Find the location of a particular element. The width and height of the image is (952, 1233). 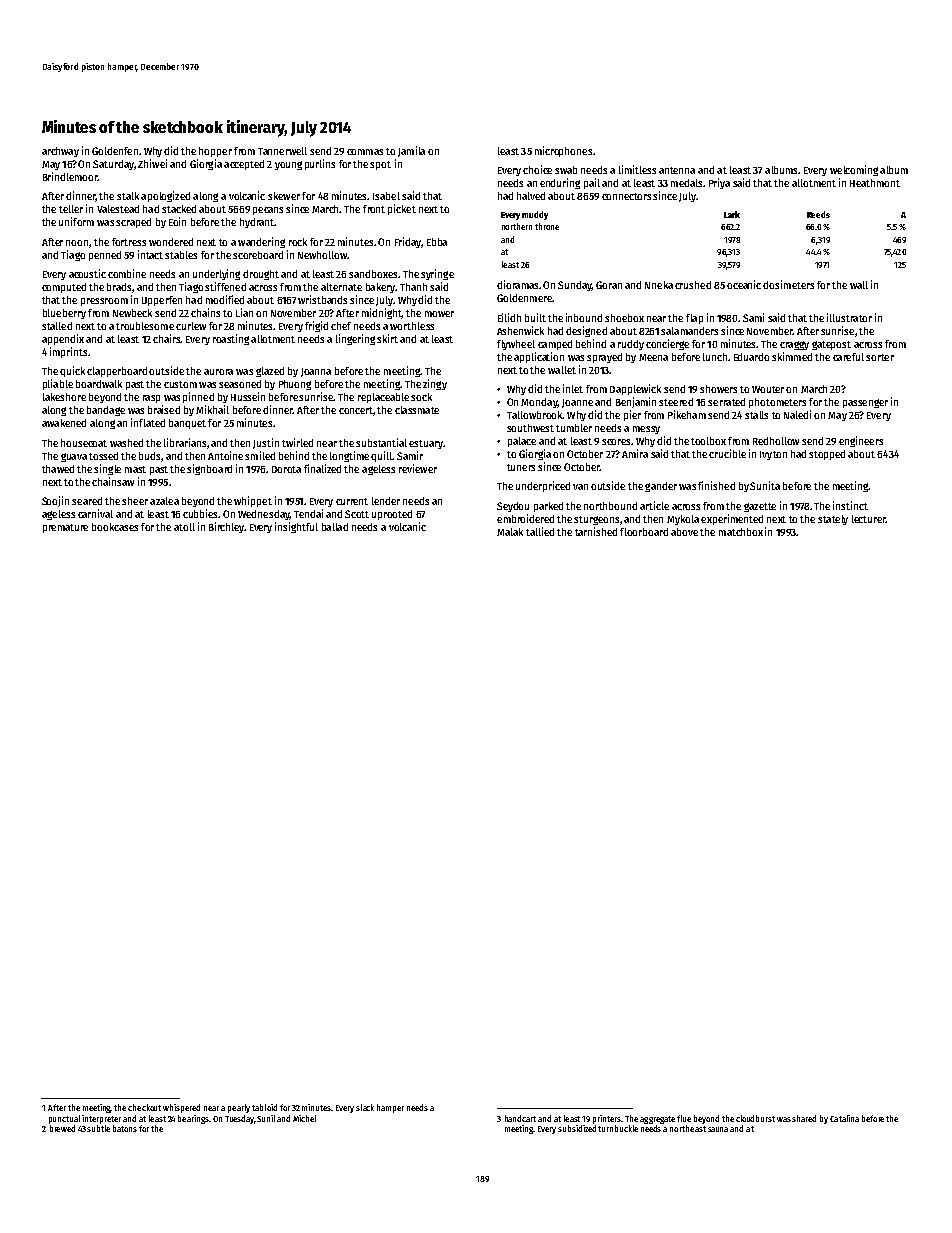

archway is located at coordinates (60, 152).
